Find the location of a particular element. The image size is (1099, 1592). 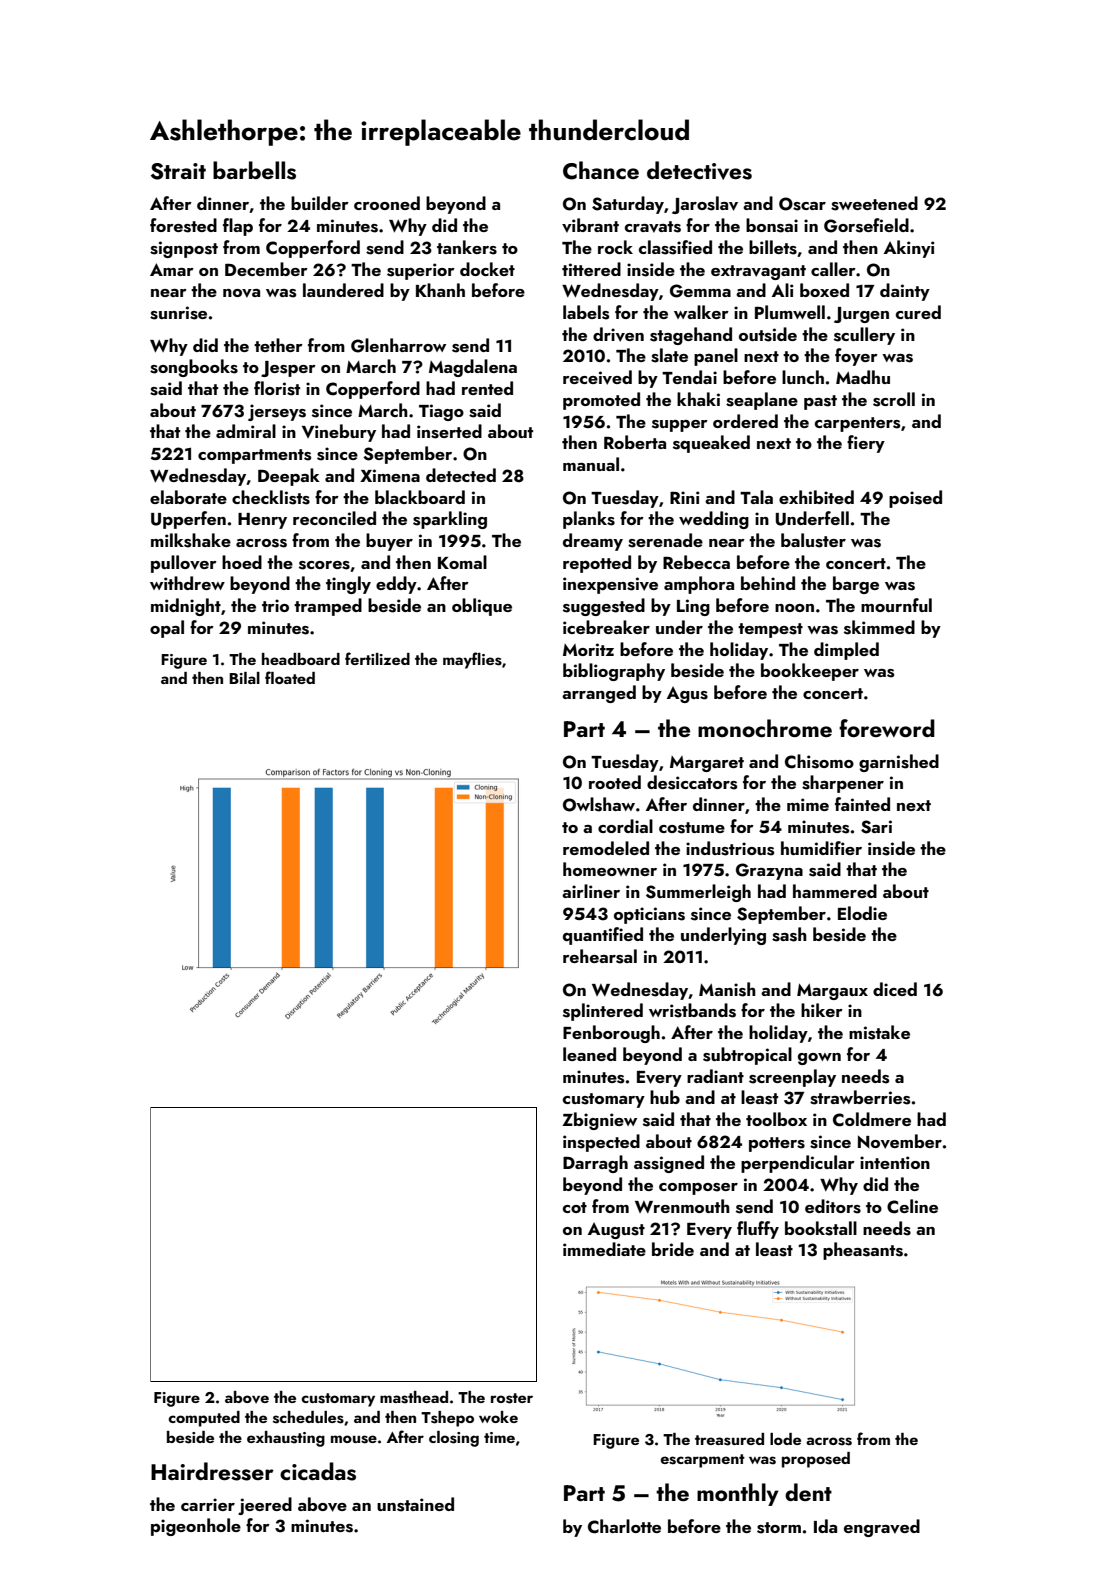

sweetened is located at coordinates (874, 203).
